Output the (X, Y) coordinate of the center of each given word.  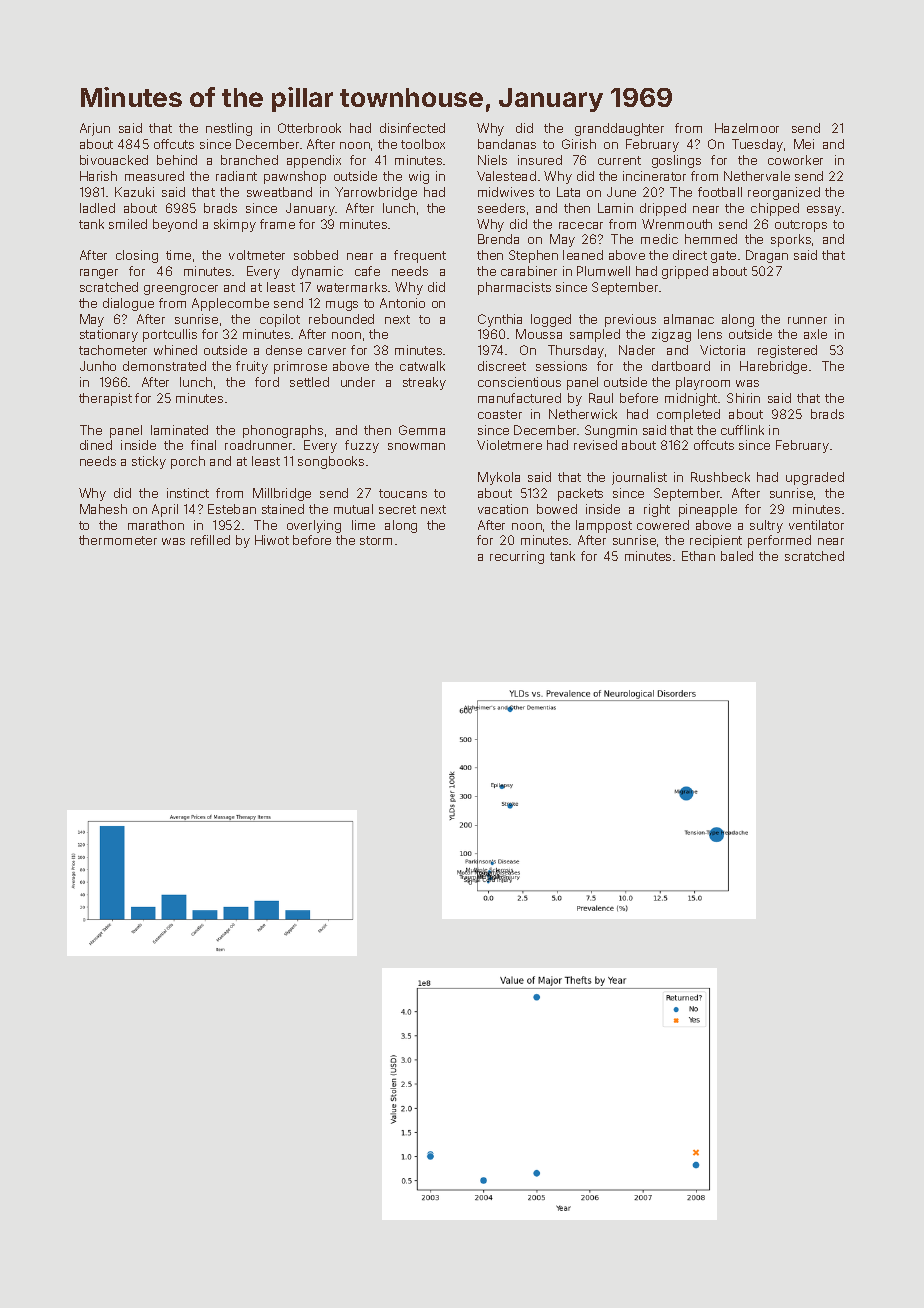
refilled (210, 540)
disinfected (412, 128)
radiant (236, 176)
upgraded (815, 478)
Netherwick (583, 414)
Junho (98, 366)
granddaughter (619, 129)
